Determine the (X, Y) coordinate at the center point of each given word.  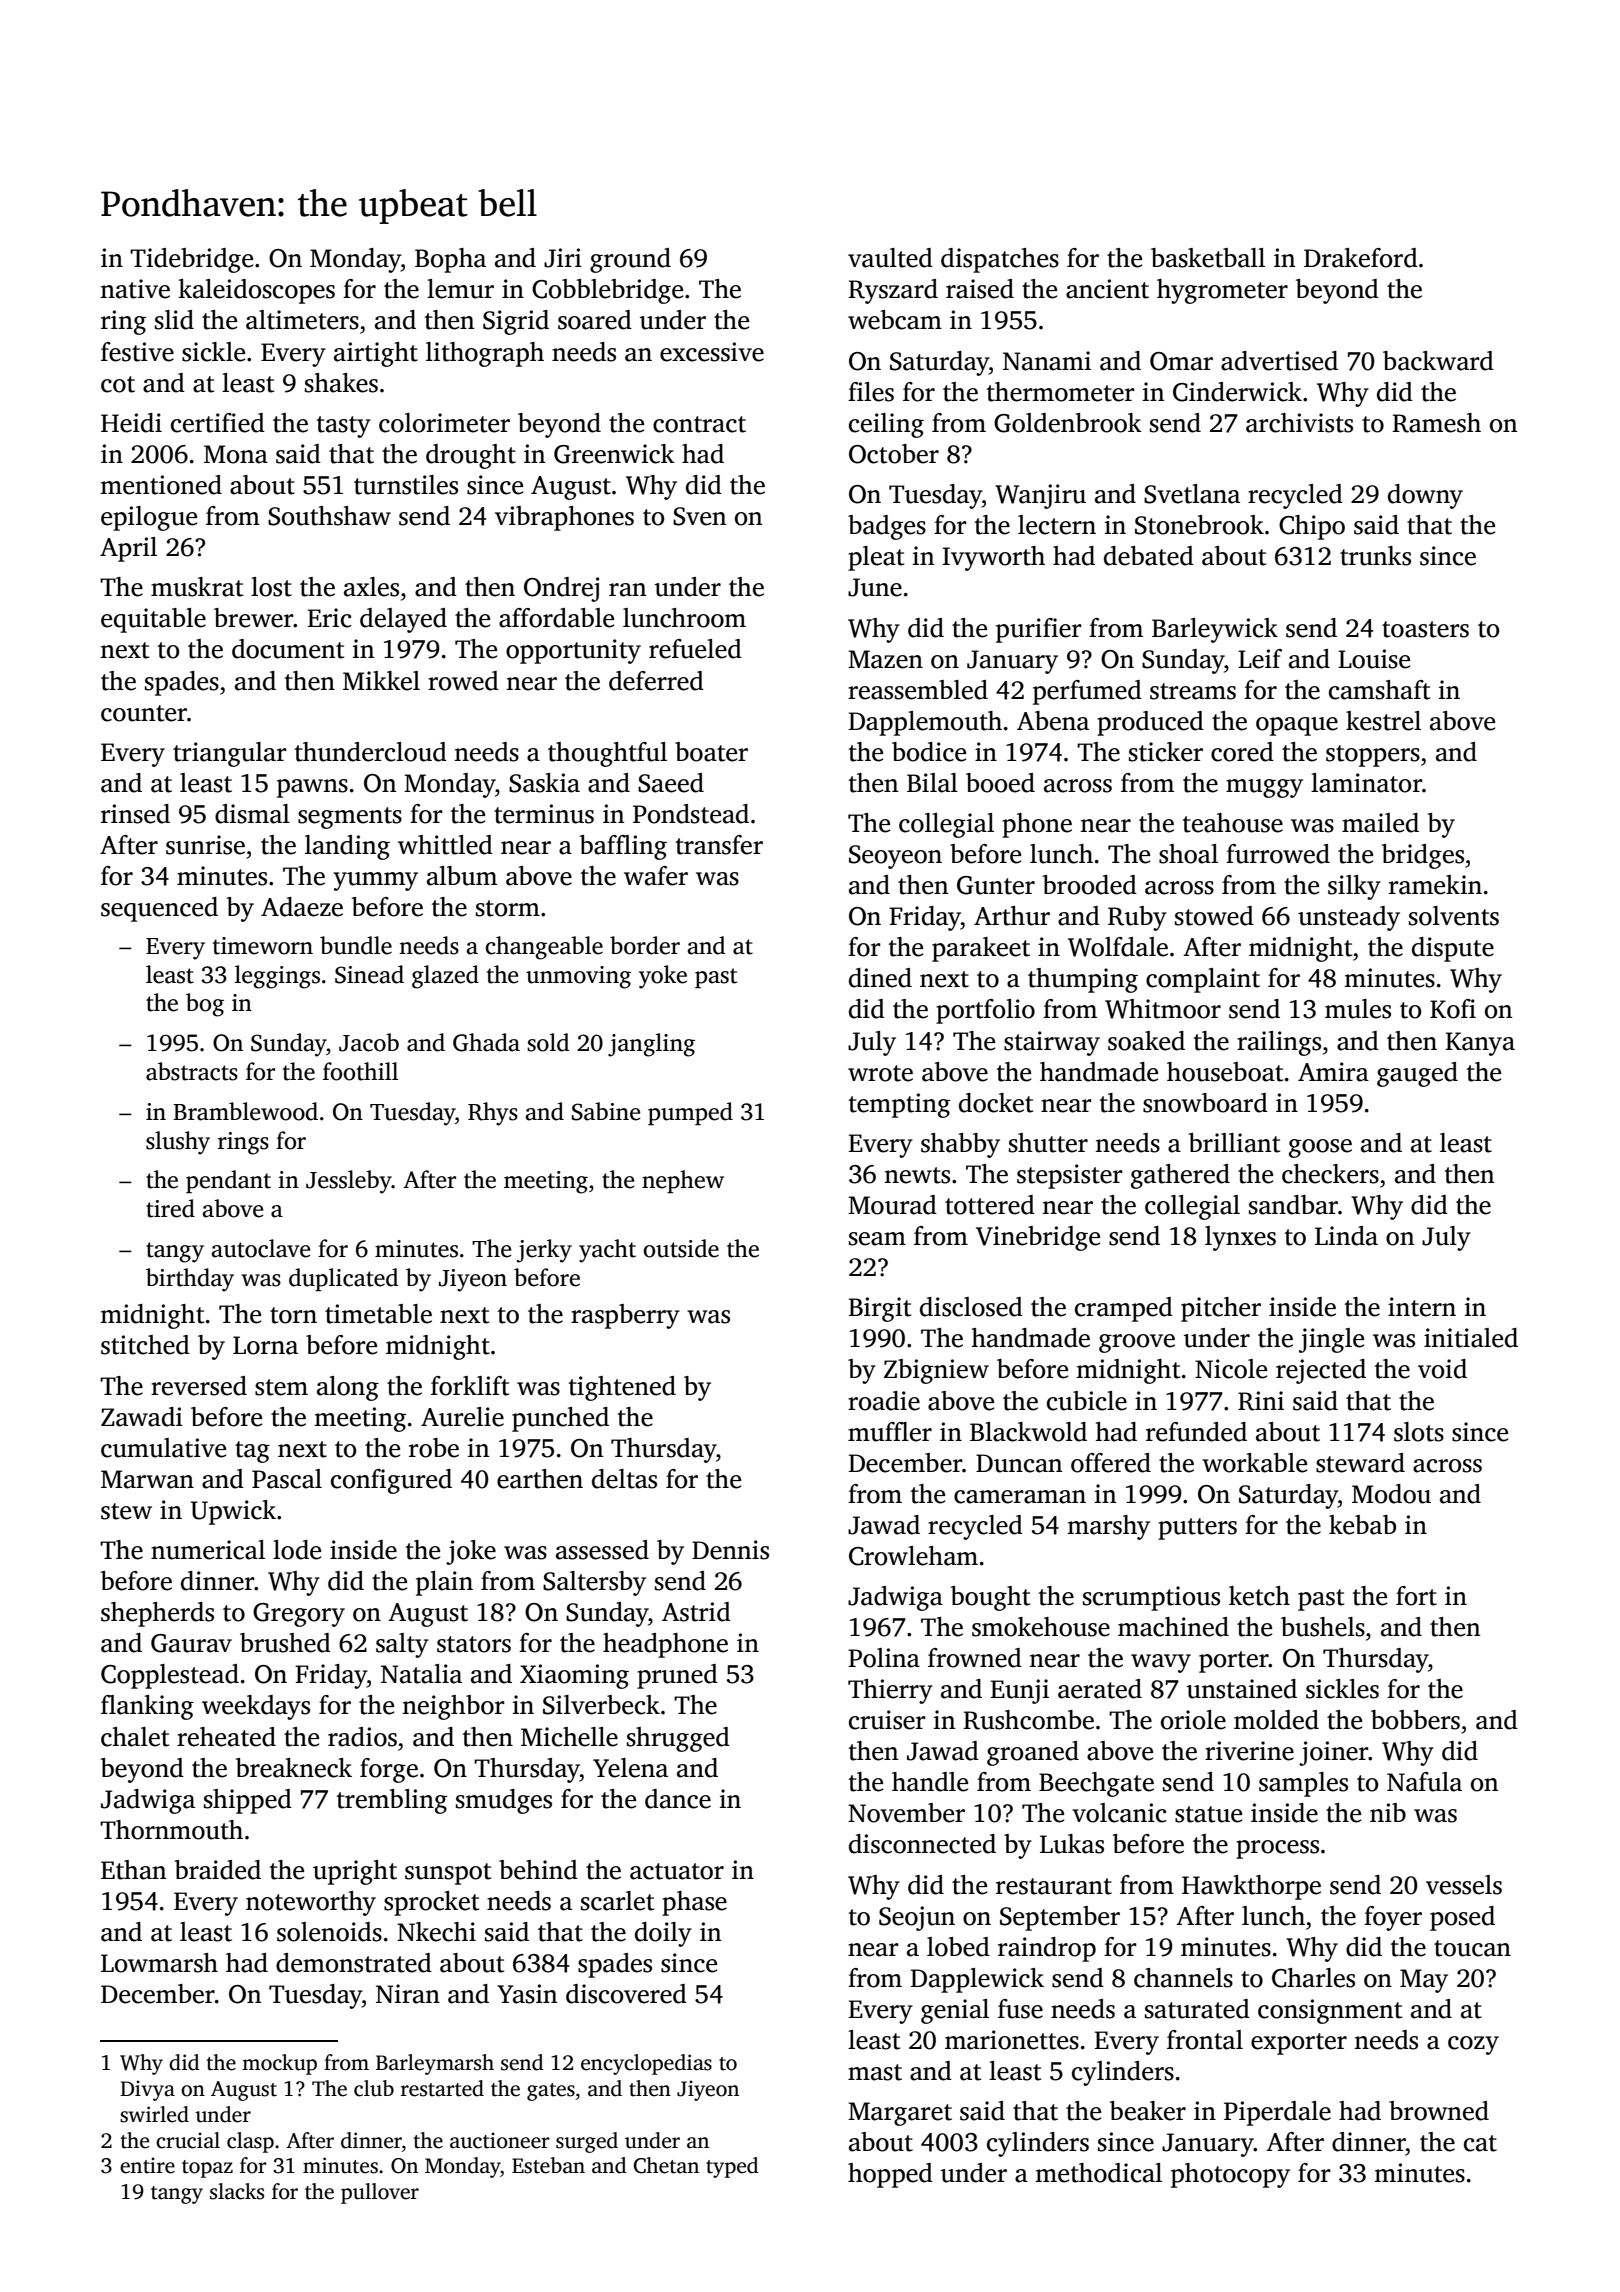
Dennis (730, 1550)
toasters (1425, 629)
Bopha (450, 260)
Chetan (666, 2165)
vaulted (890, 258)
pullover (380, 2193)
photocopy (1230, 2175)
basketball (1208, 258)
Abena (1053, 721)
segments (350, 818)
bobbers (1415, 1720)
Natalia (421, 1674)
